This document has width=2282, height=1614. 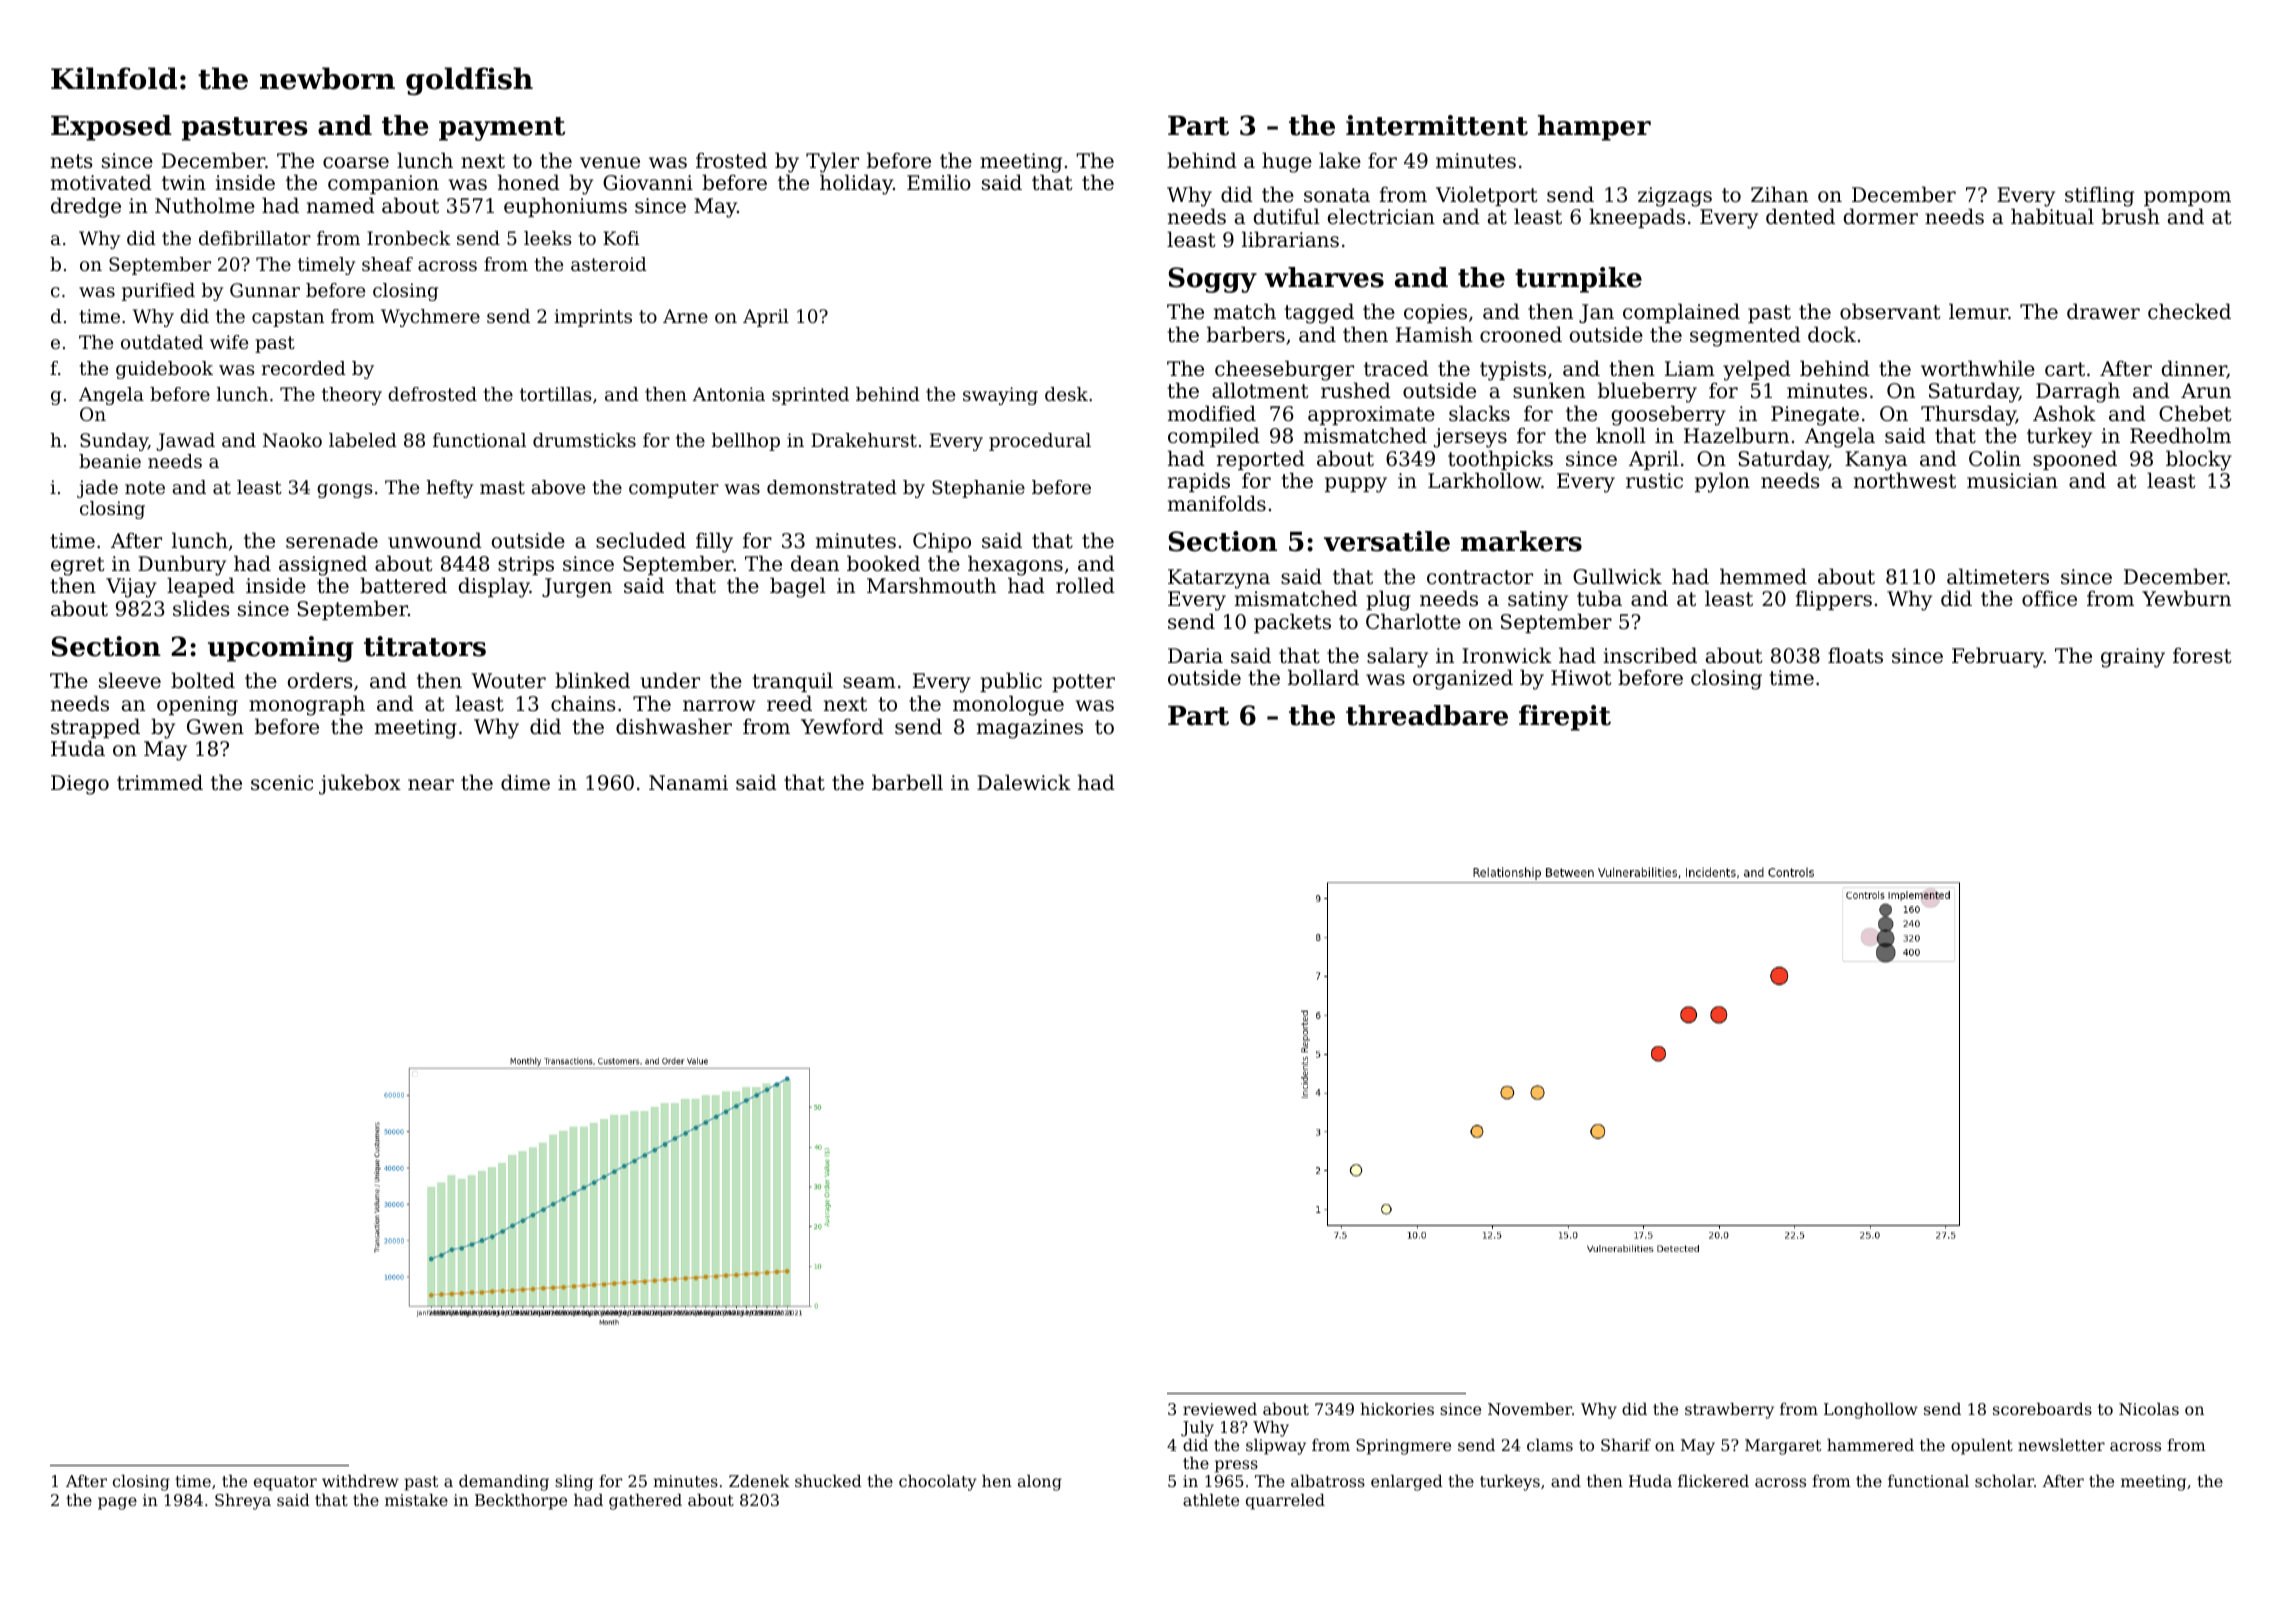 What do you see at coordinates (2103, 311) in the document?
I see `drawer` at bounding box center [2103, 311].
